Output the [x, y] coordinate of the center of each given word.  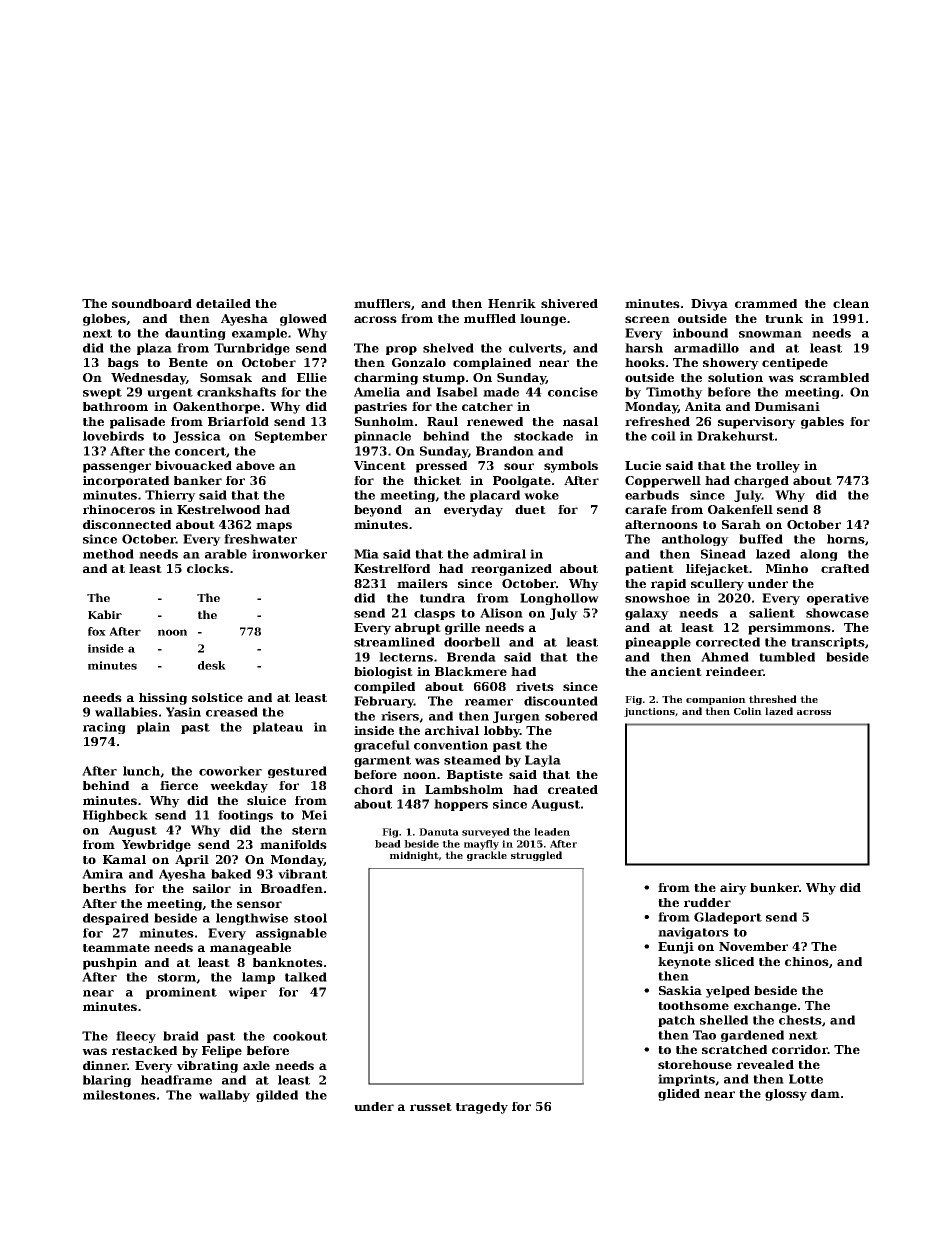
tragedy [482, 1108]
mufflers [382, 303]
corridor [800, 1049]
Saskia [680, 990]
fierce [179, 785]
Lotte [806, 1079]
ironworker [289, 554]
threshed [773, 699]
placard [495, 496]
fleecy [136, 1037]
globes [104, 320]
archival [452, 730]
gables [822, 423]
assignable [291, 934]
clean [851, 303]
